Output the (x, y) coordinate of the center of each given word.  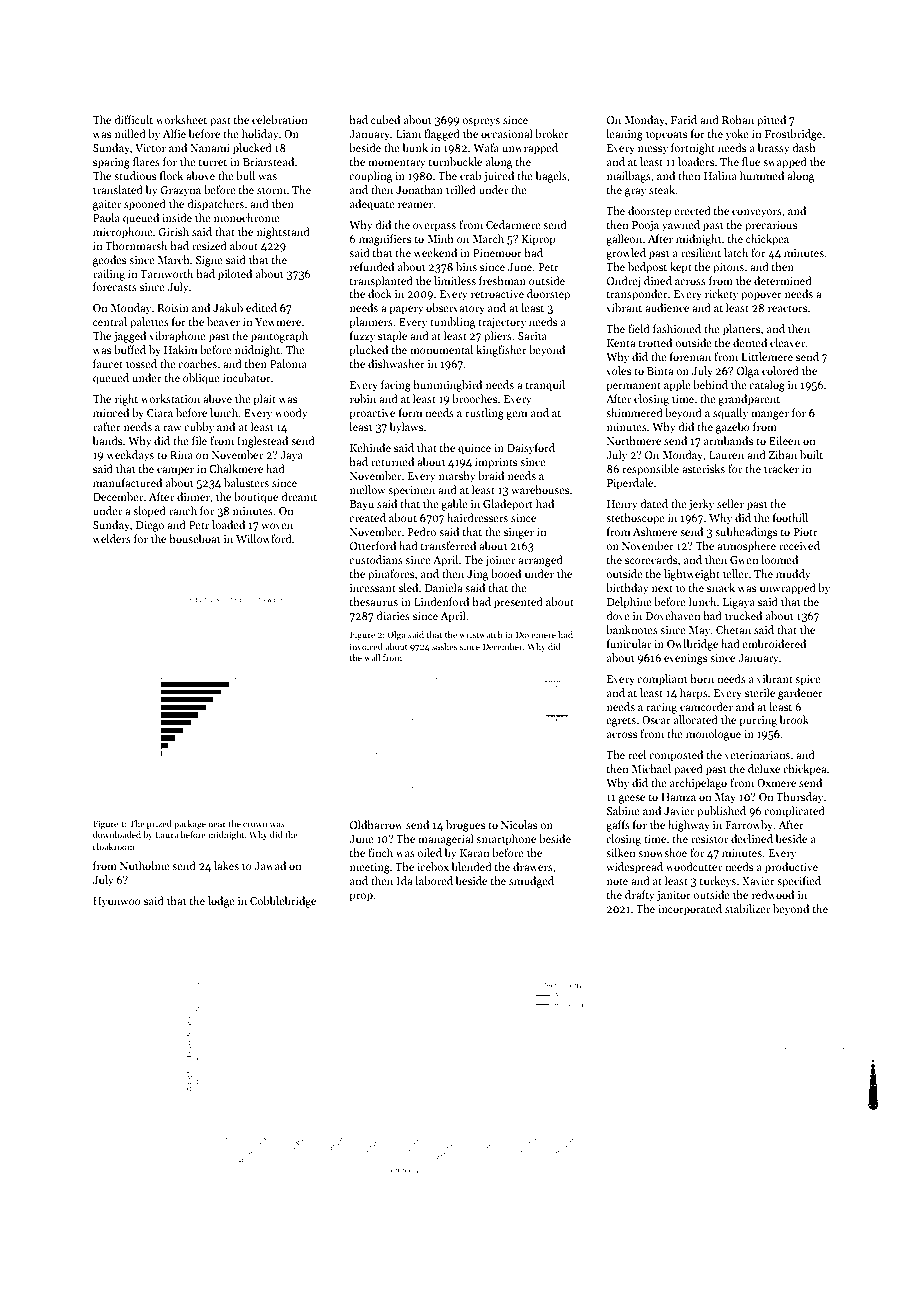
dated (654, 503)
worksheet (181, 119)
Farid (684, 119)
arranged (540, 561)
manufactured (127, 482)
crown (255, 824)
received (799, 545)
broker (552, 133)
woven (277, 526)
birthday (627, 589)
